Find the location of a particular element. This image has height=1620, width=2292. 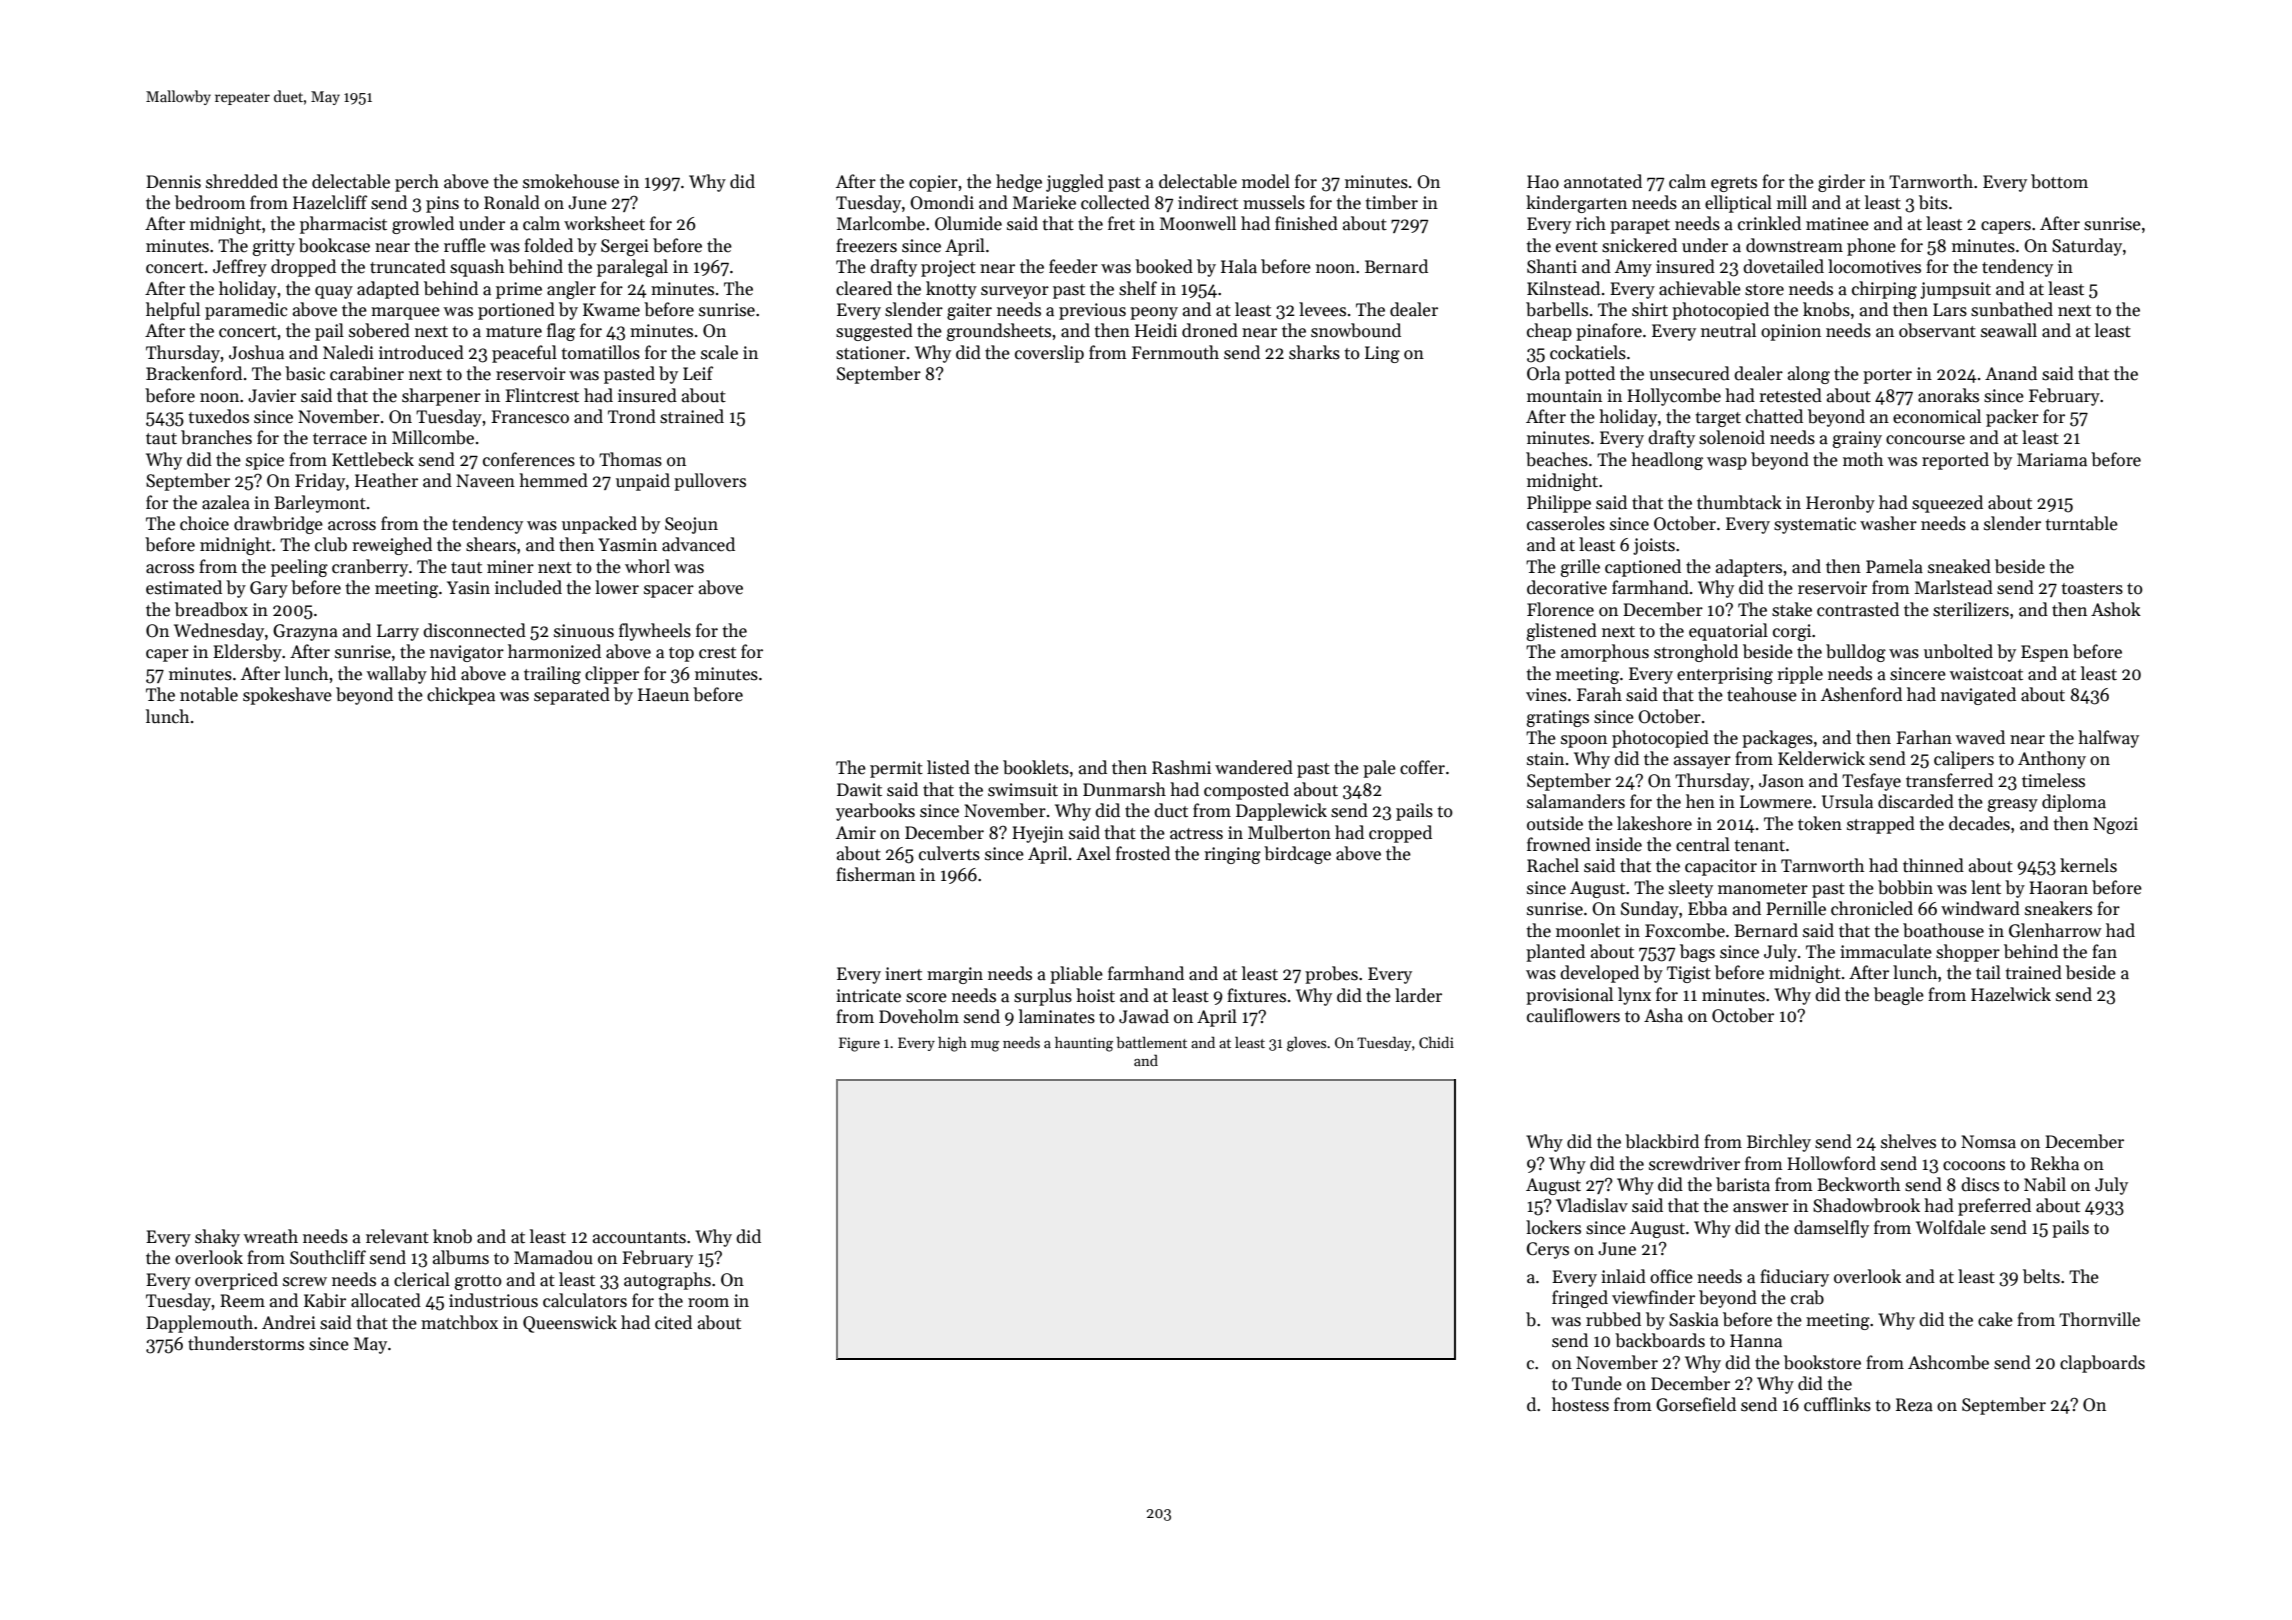

girder is located at coordinates (1841, 183).
